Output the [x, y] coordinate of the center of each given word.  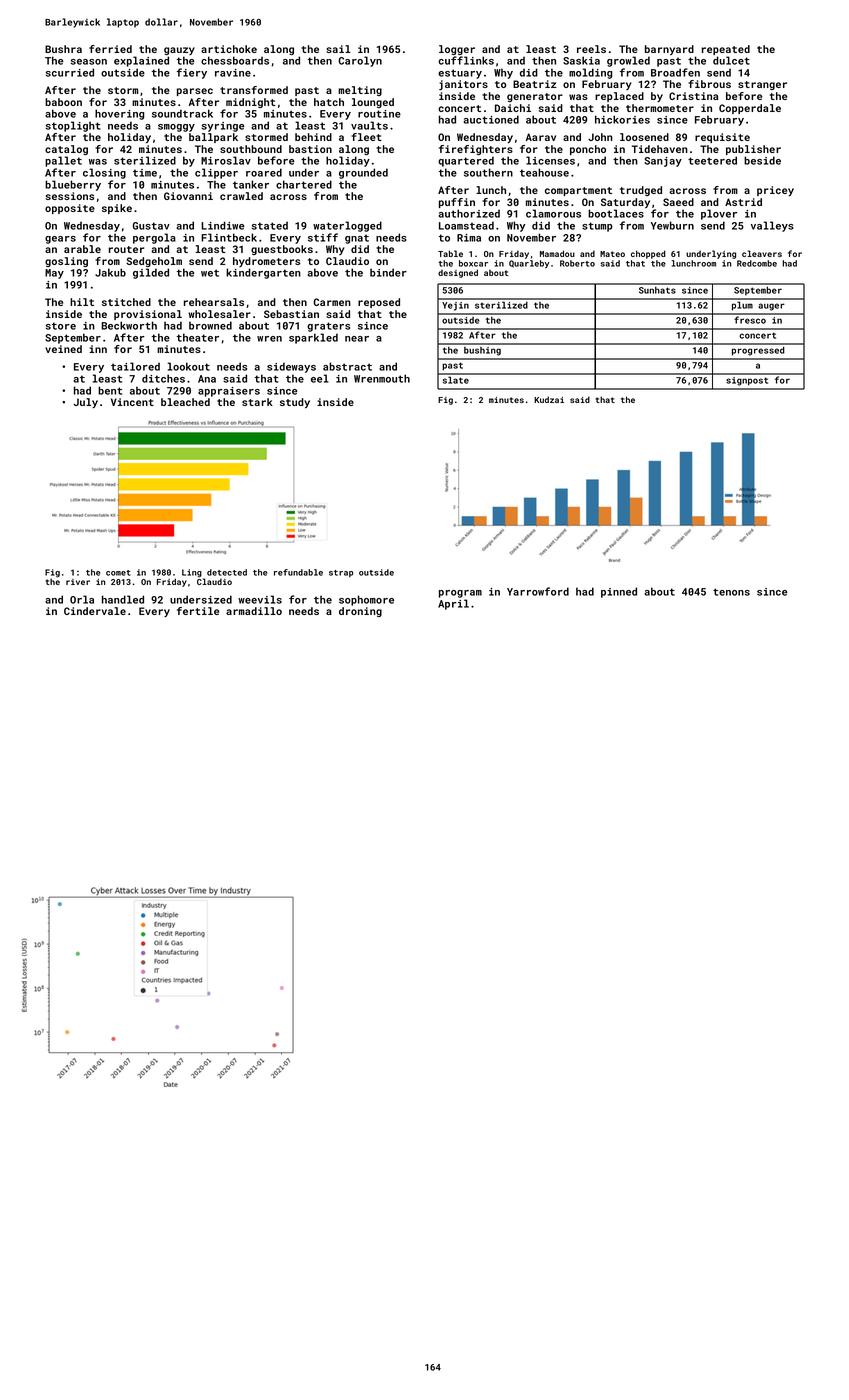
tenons [731, 592]
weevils [260, 599]
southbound [251, 149]
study [295, 403]
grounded [363, 173]
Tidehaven [660, 149]
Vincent [132, 402]
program [460, 594]
